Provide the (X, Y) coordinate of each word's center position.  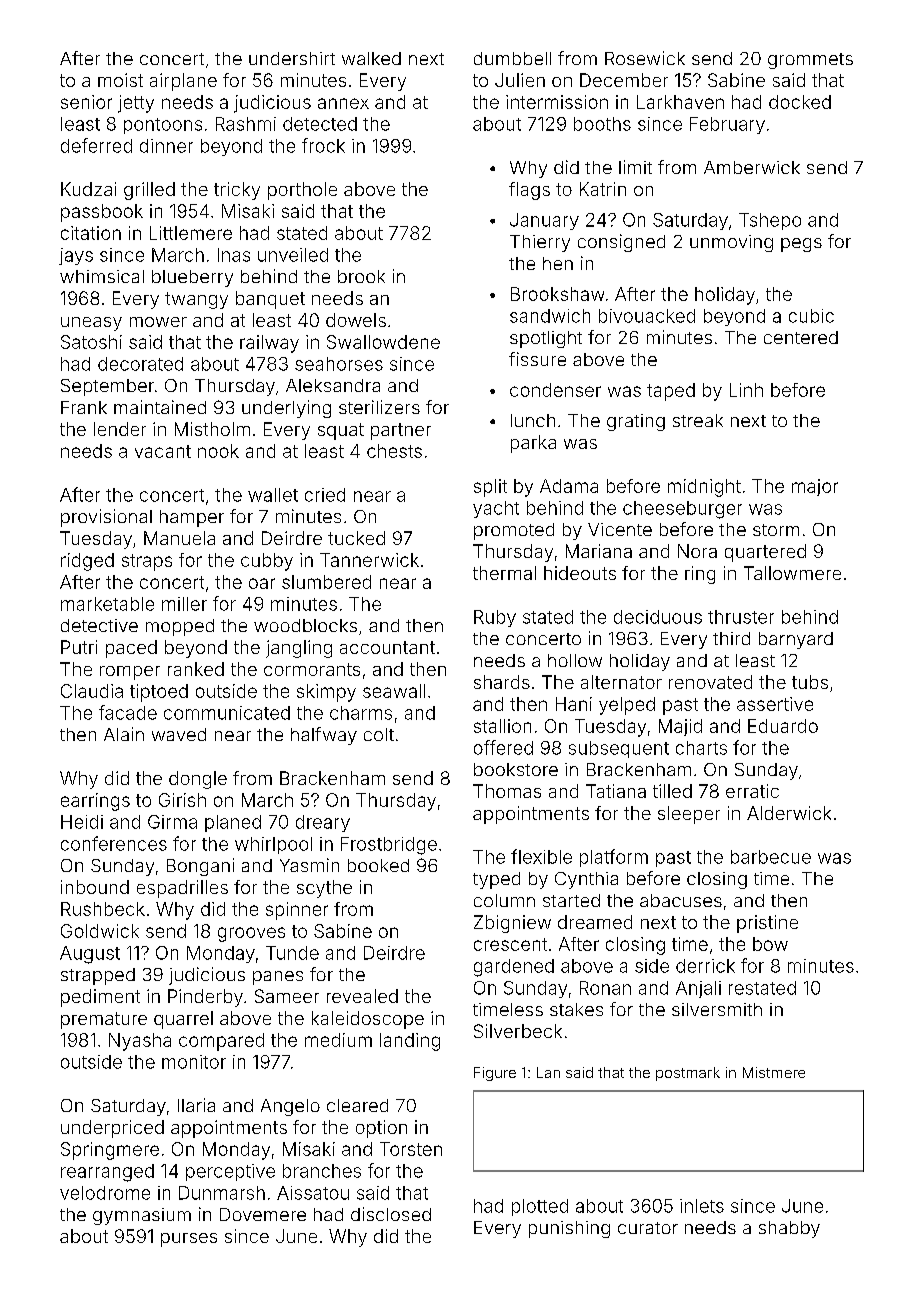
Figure (495, 1074)
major (815, 487)
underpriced (112, 1129)
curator (648, 1228)
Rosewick (645, 58)
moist (120, 80)
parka (533, 444)
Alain (124, 734)
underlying (286, 409)
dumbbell (512, 58)
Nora (697, 551)
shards (502, 682)
